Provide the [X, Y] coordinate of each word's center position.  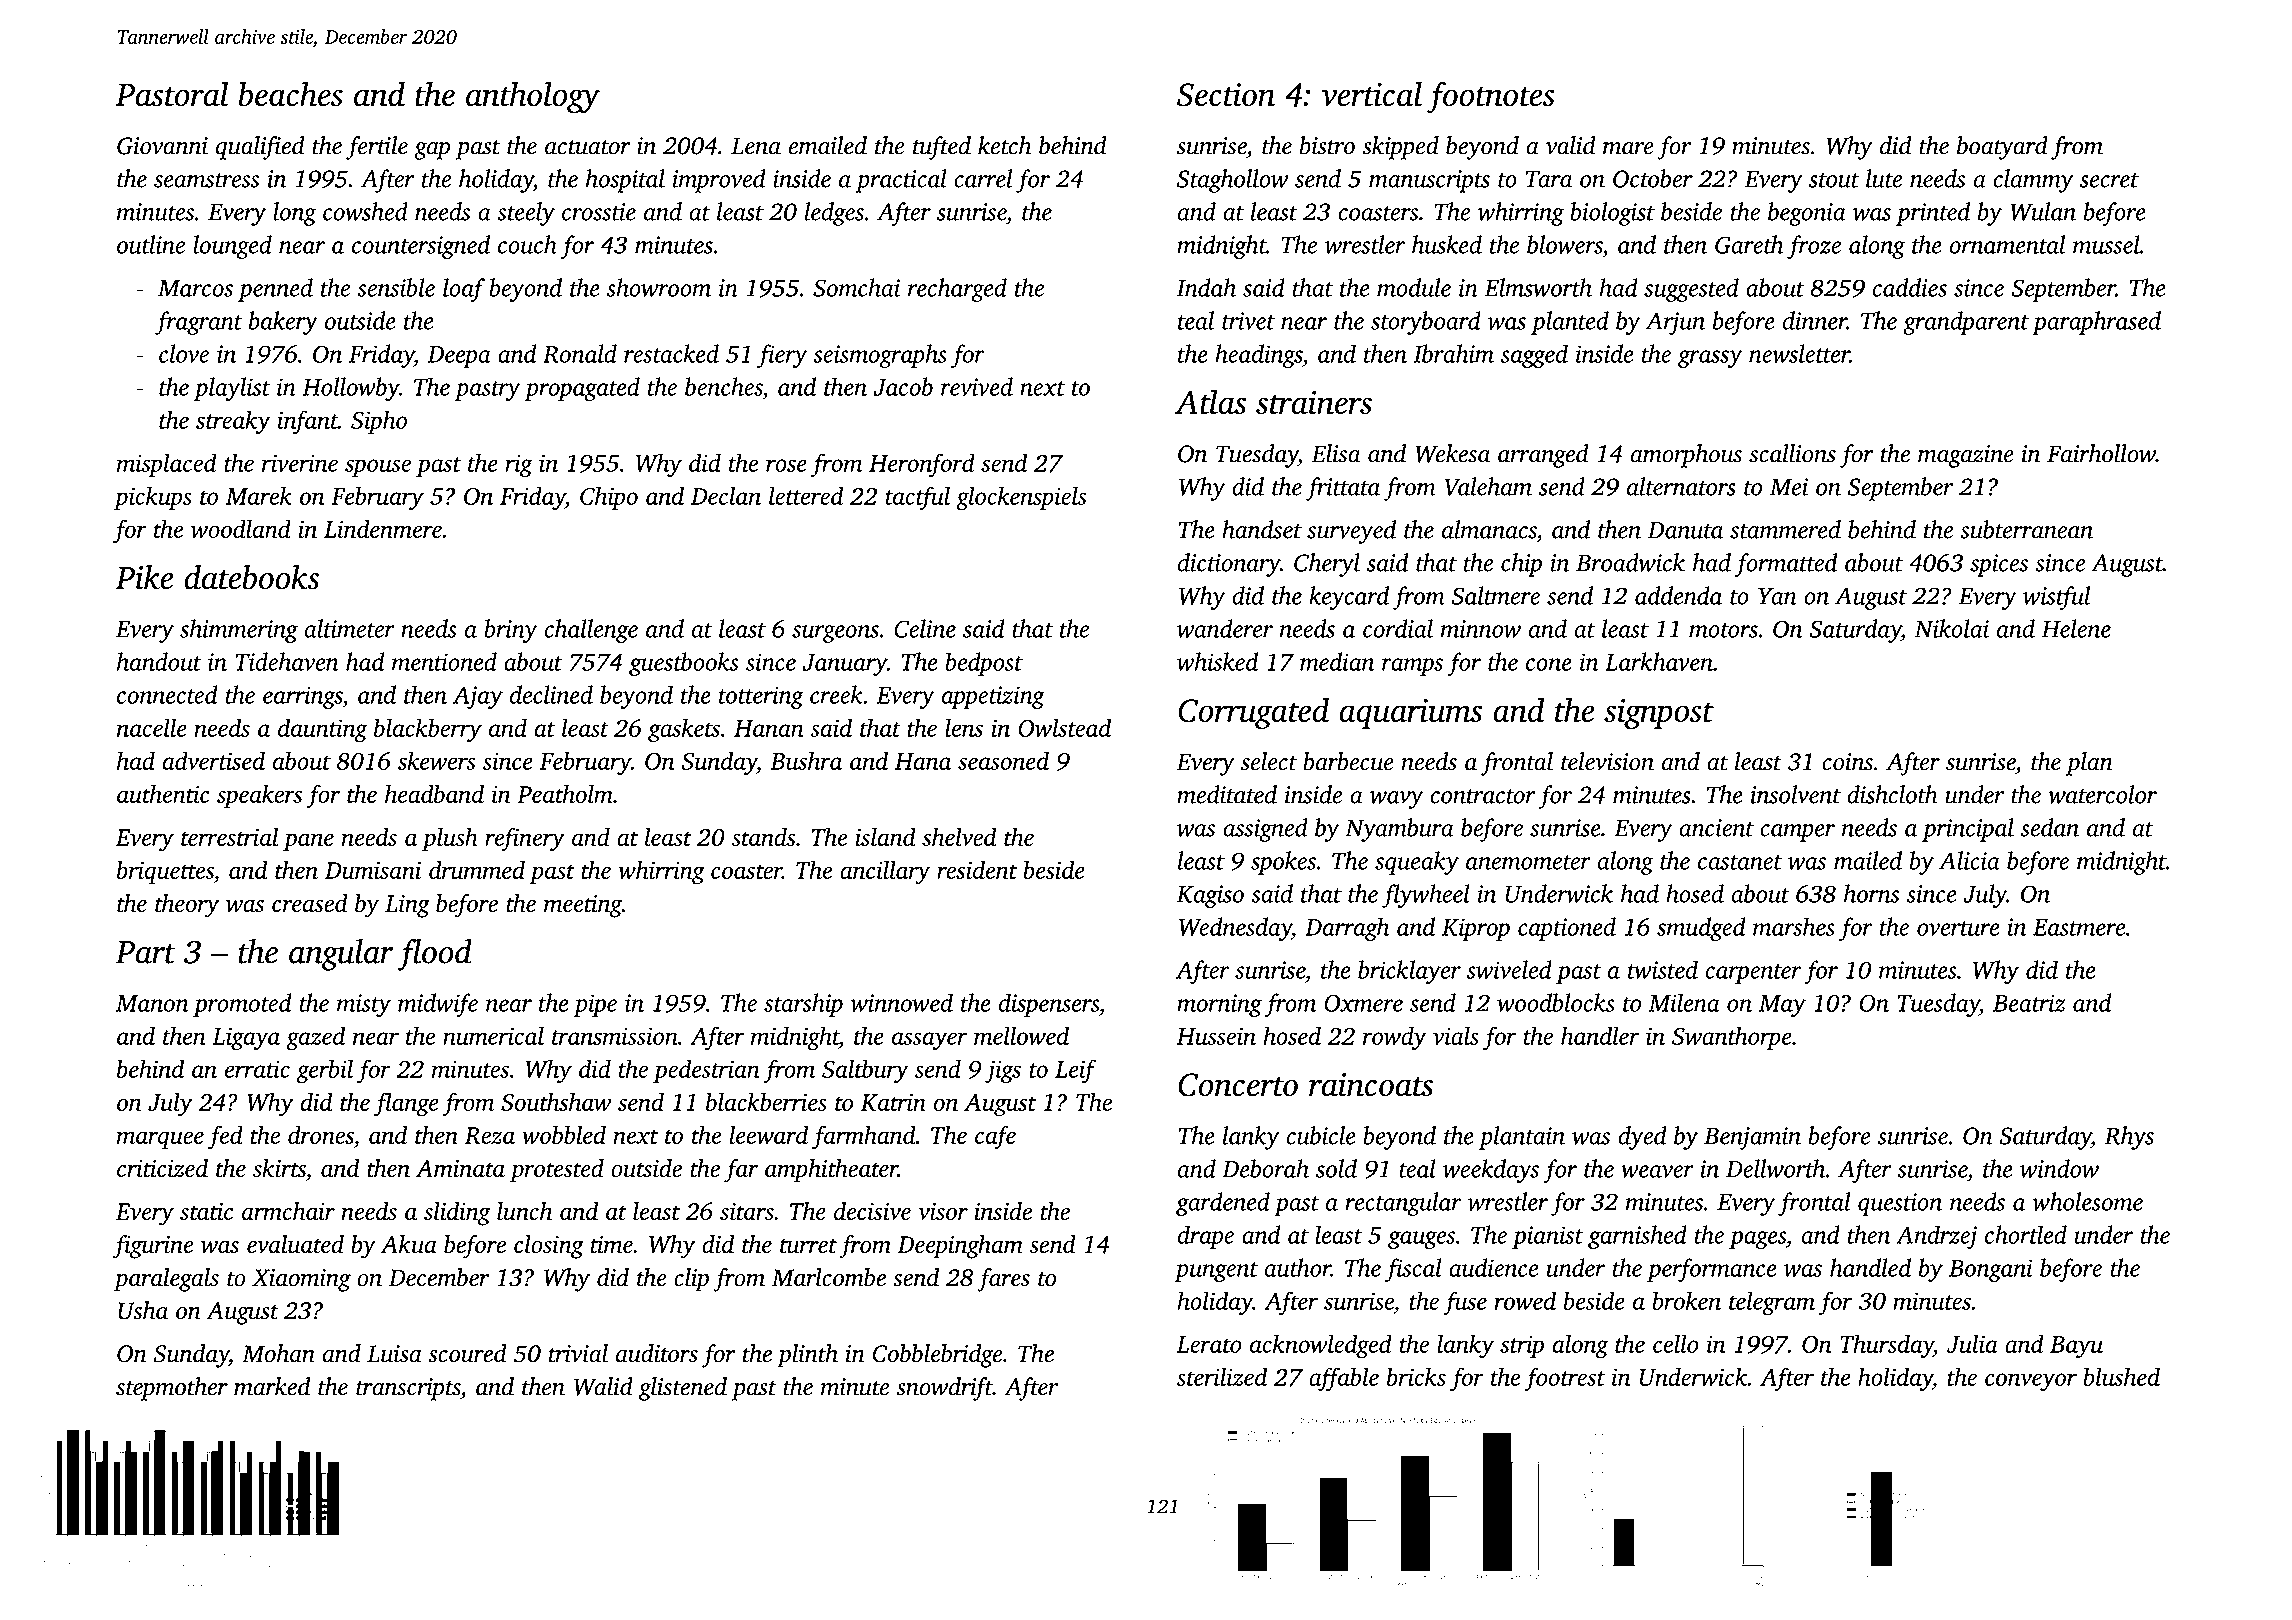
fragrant [199, 323]
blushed [2121, 1376]
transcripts [408, 1389]
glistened [683, 1389]
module [1414, 287]
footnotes [1491, 97]
